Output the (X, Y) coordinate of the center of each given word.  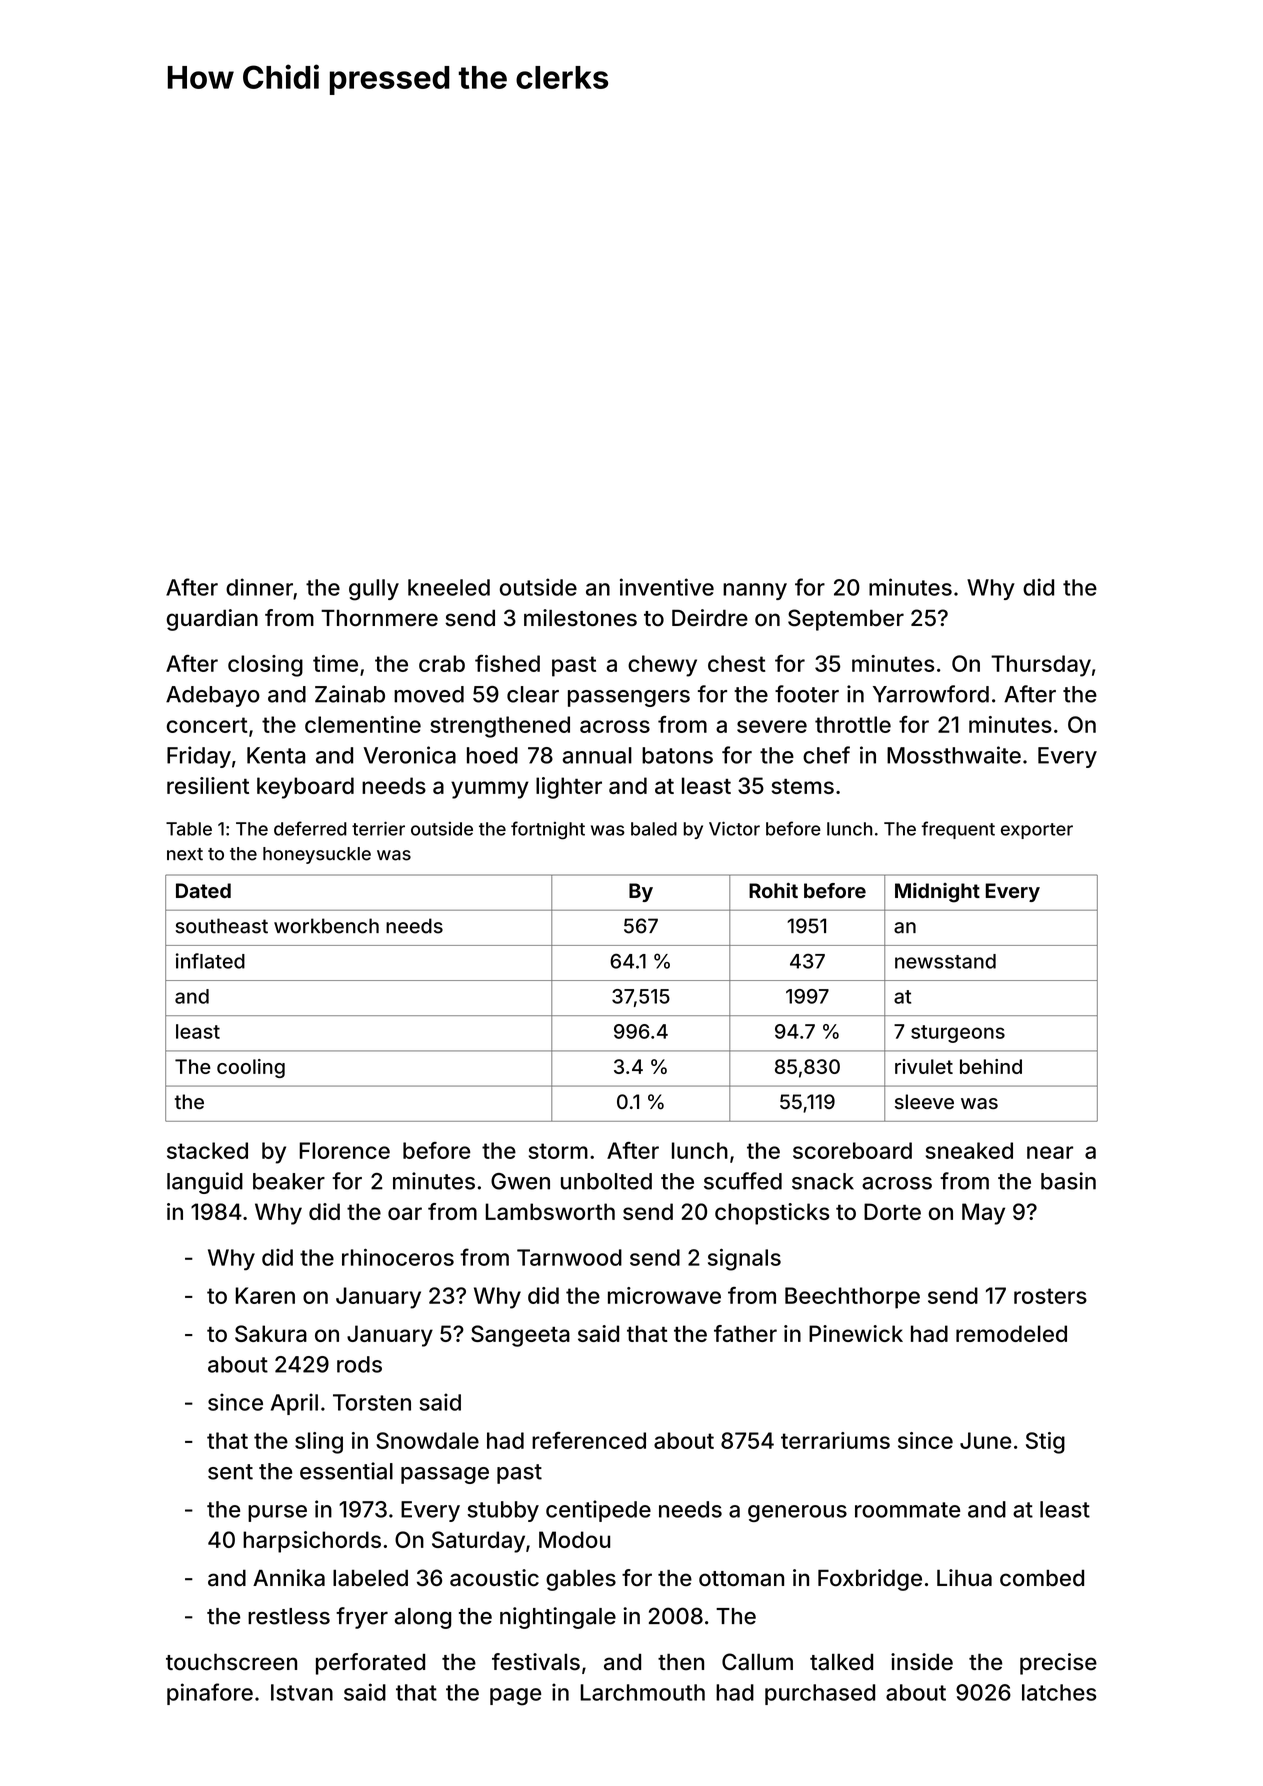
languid (205, 1183)
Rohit (773, 890)
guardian (212, 620)
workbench (326, 926)
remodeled (1011, 1333)
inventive (667, 587)
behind (991, 1066)
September (846, 620)
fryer (362, 1618)
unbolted (606, 1181)
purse (277, 1513)
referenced (589, 1440)
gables (581, 1580)
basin (1068, 1181)
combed (1042, 1578)
